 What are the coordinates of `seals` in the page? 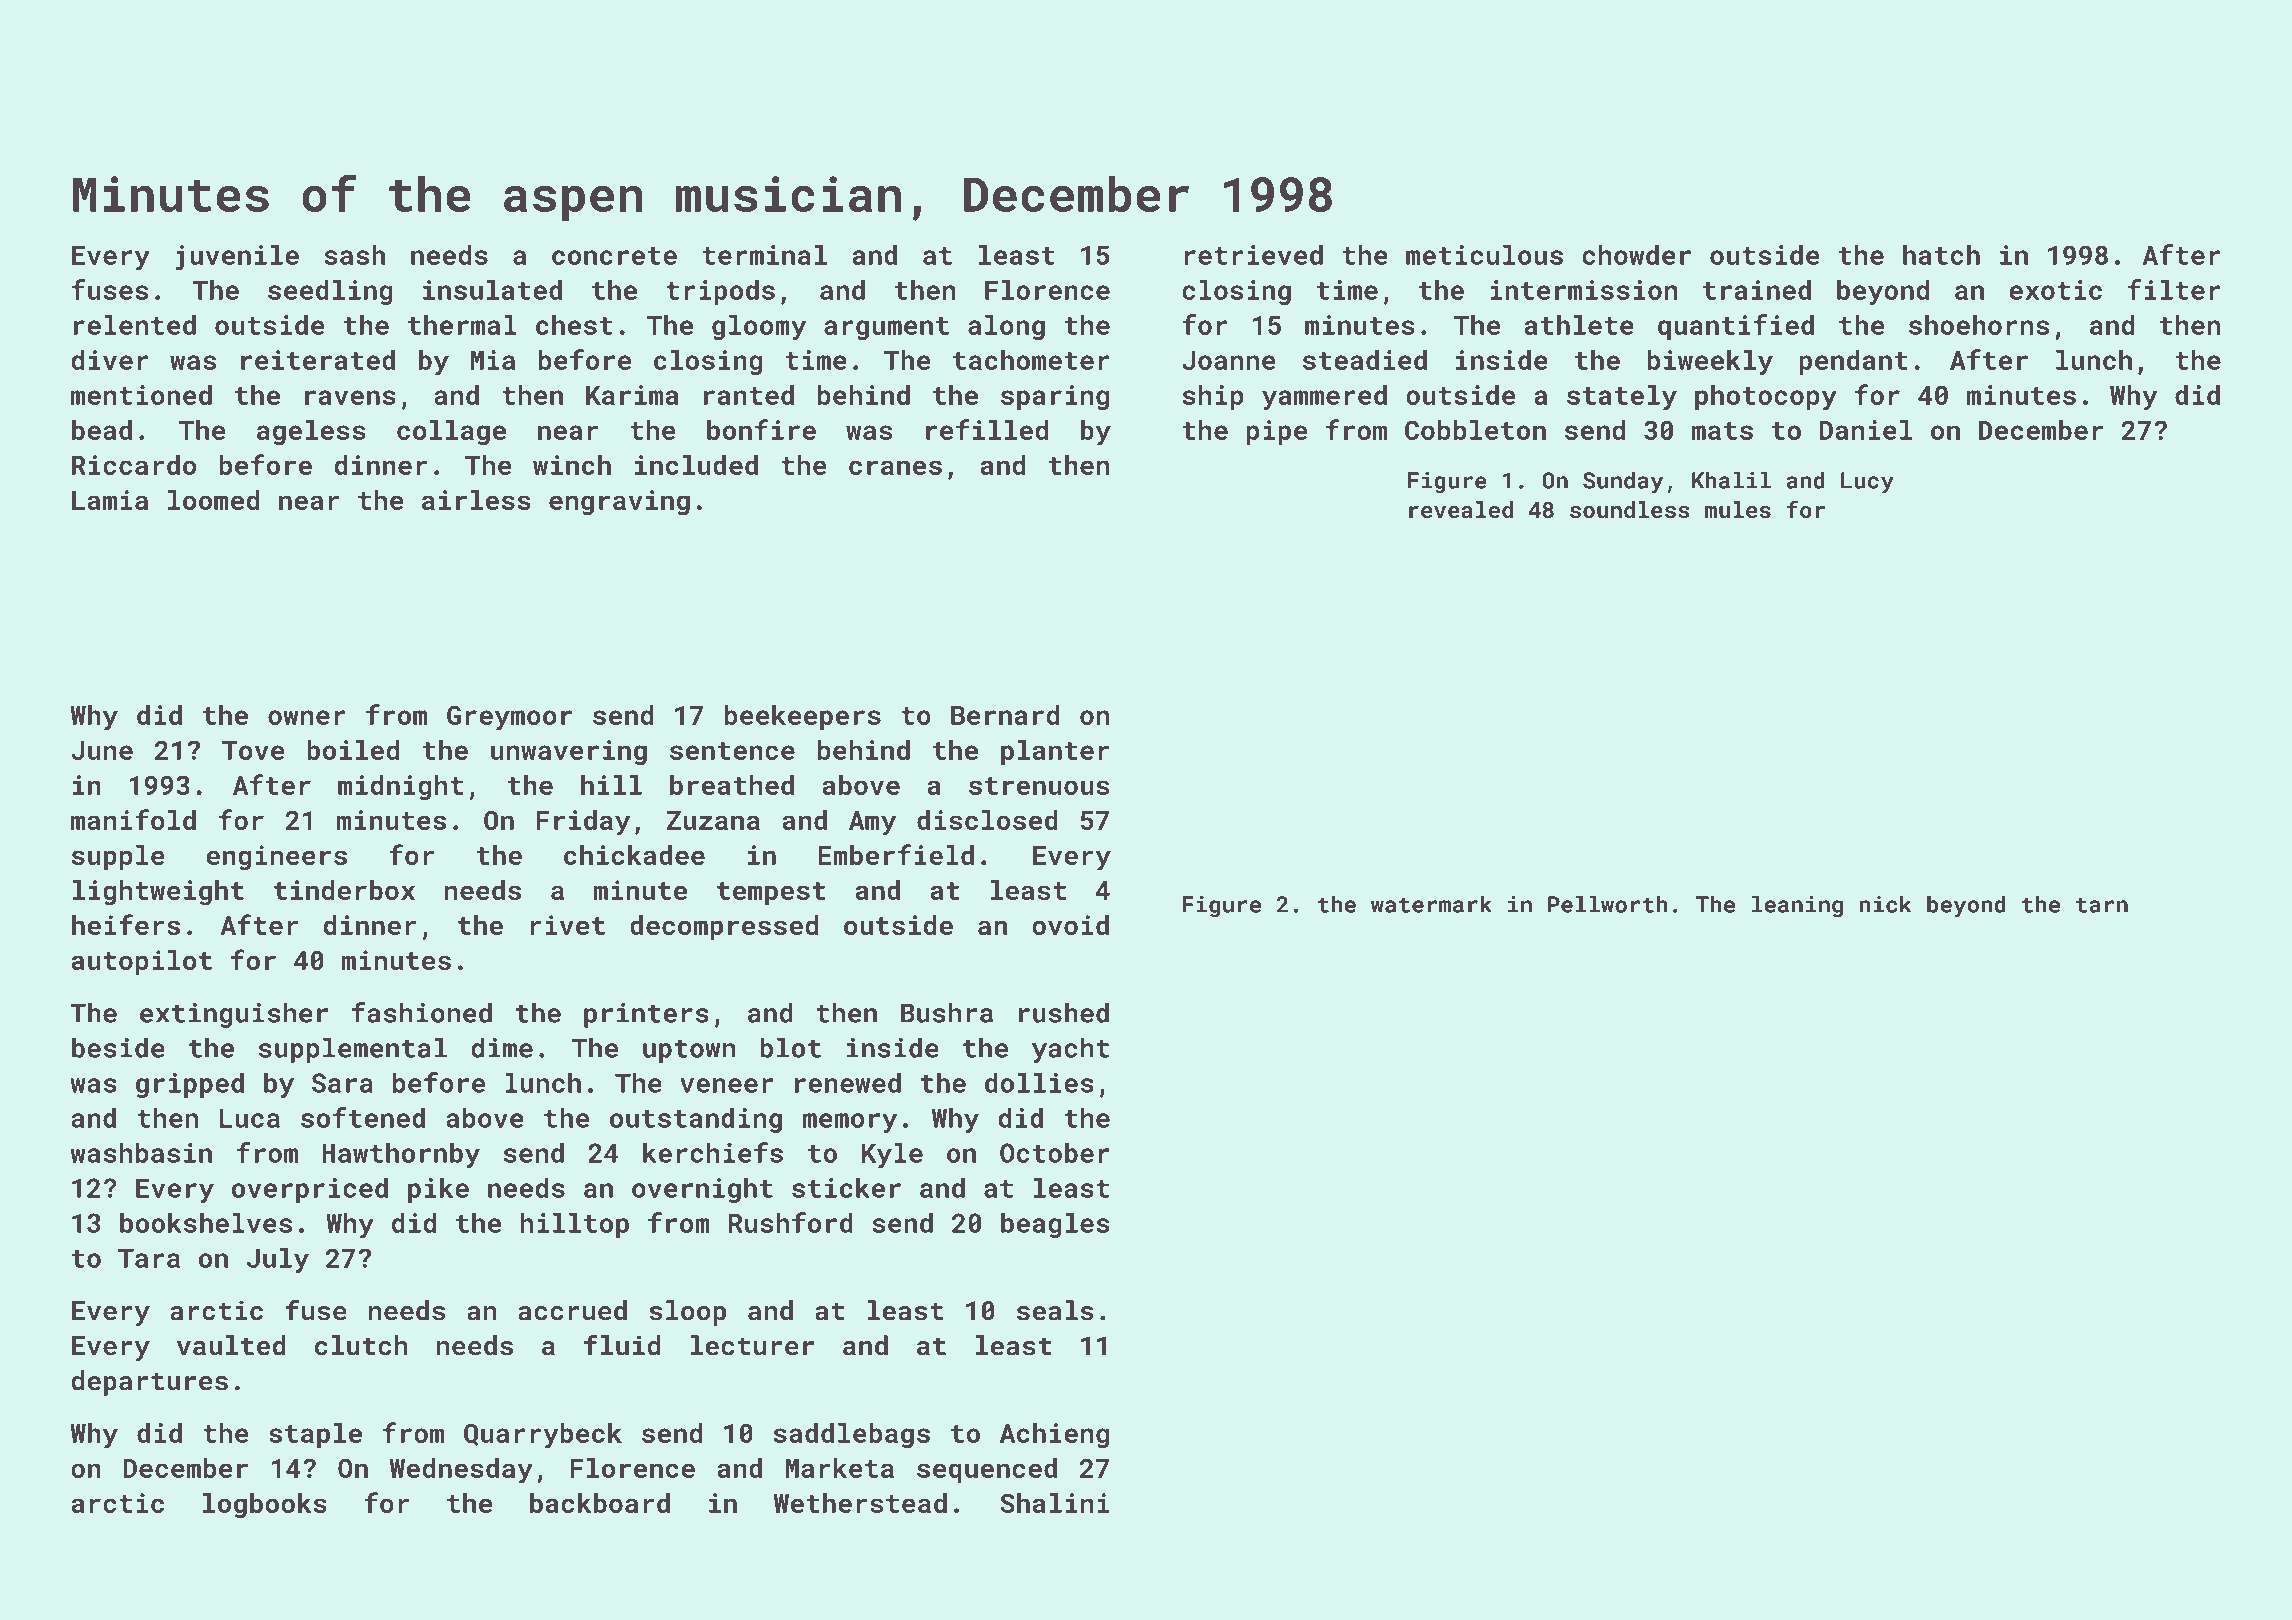 It's located at (1055, 1310).
